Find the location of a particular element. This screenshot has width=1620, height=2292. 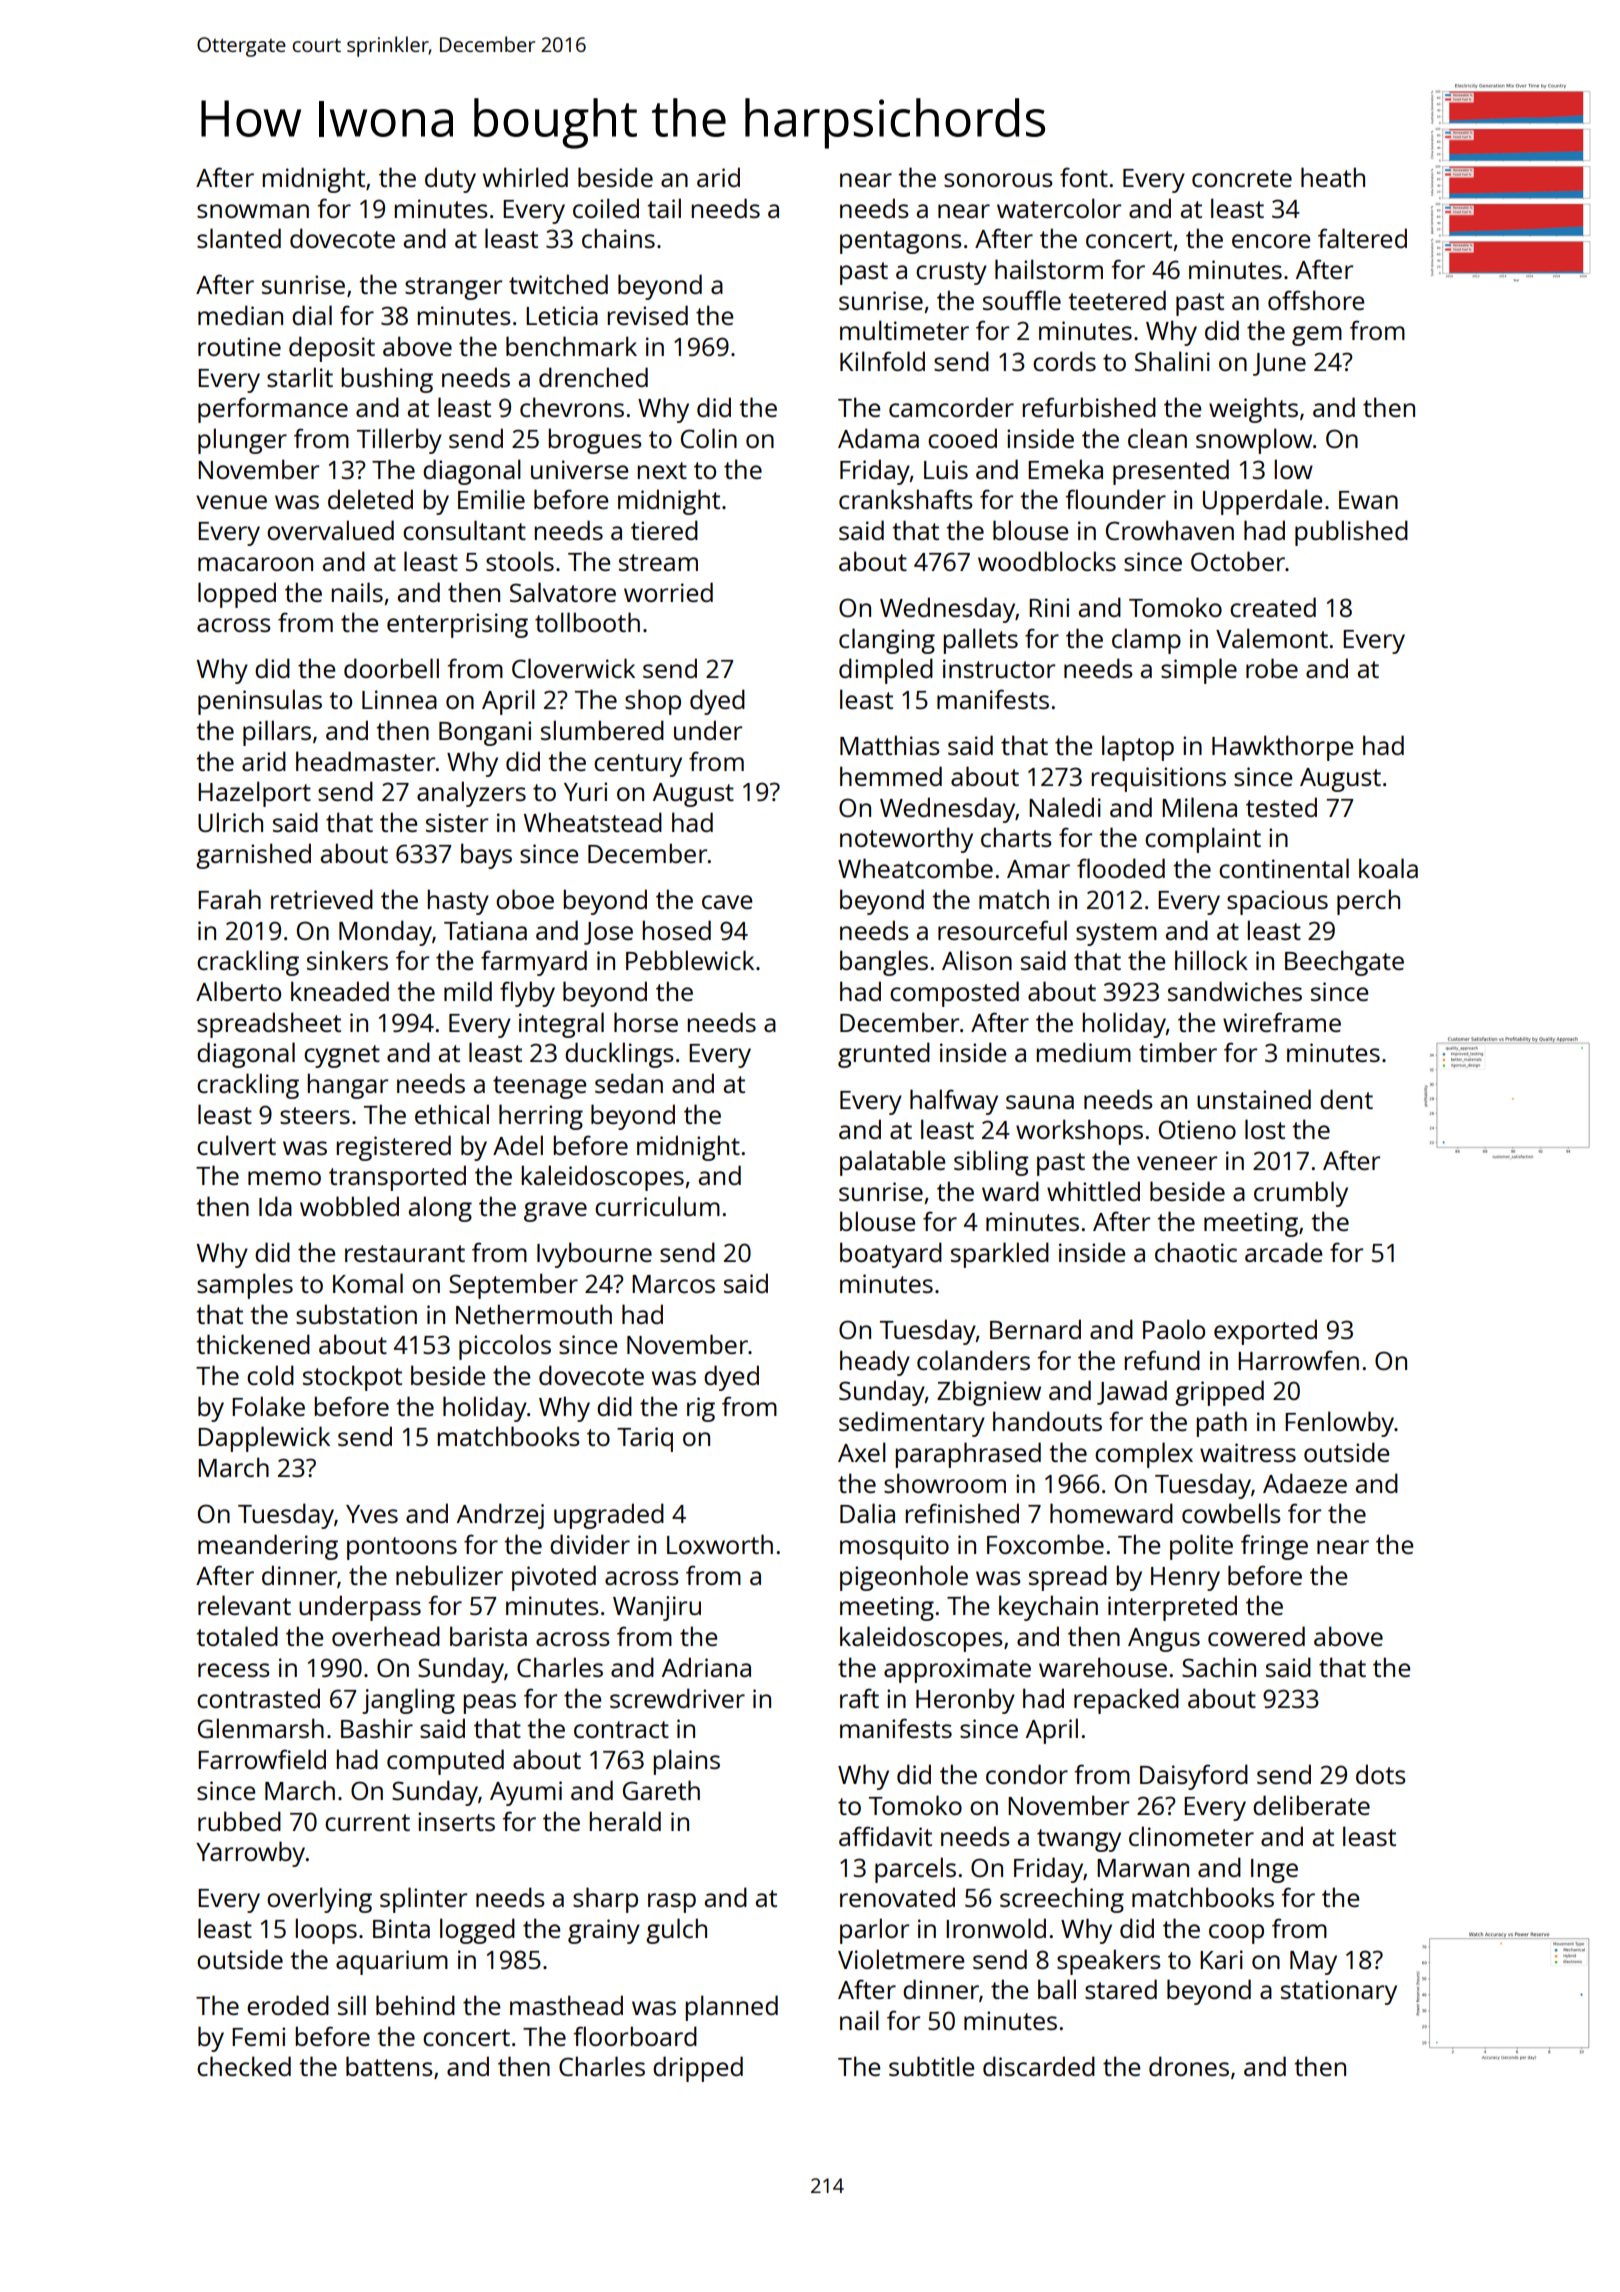

discarded is located at coordinates (1039, 2066).
